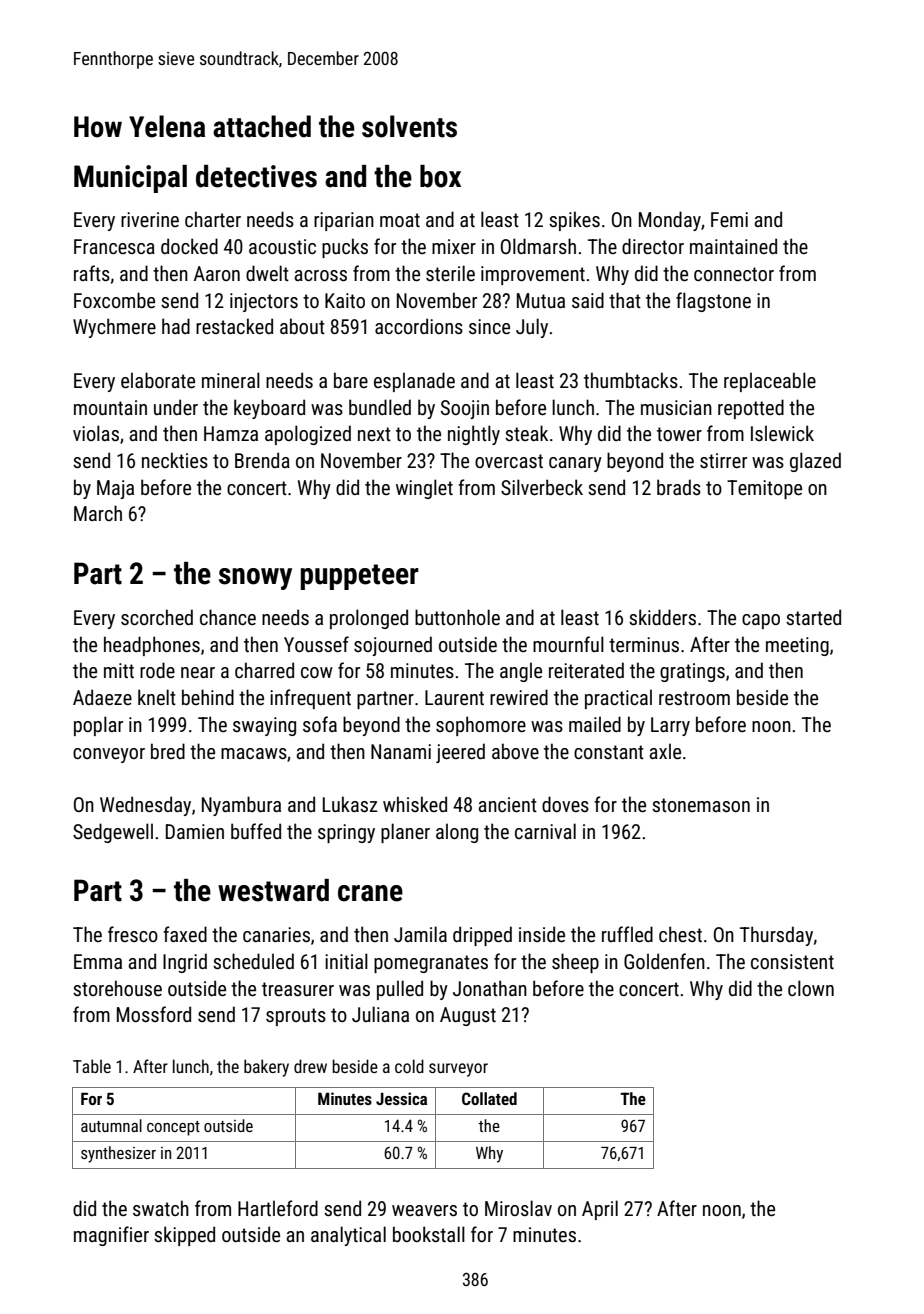 Image resolution: width=924 pixels, height=1314 pixels. Describe the element at coordinates (508, 804) in the image. I see `ancient` at that location.
